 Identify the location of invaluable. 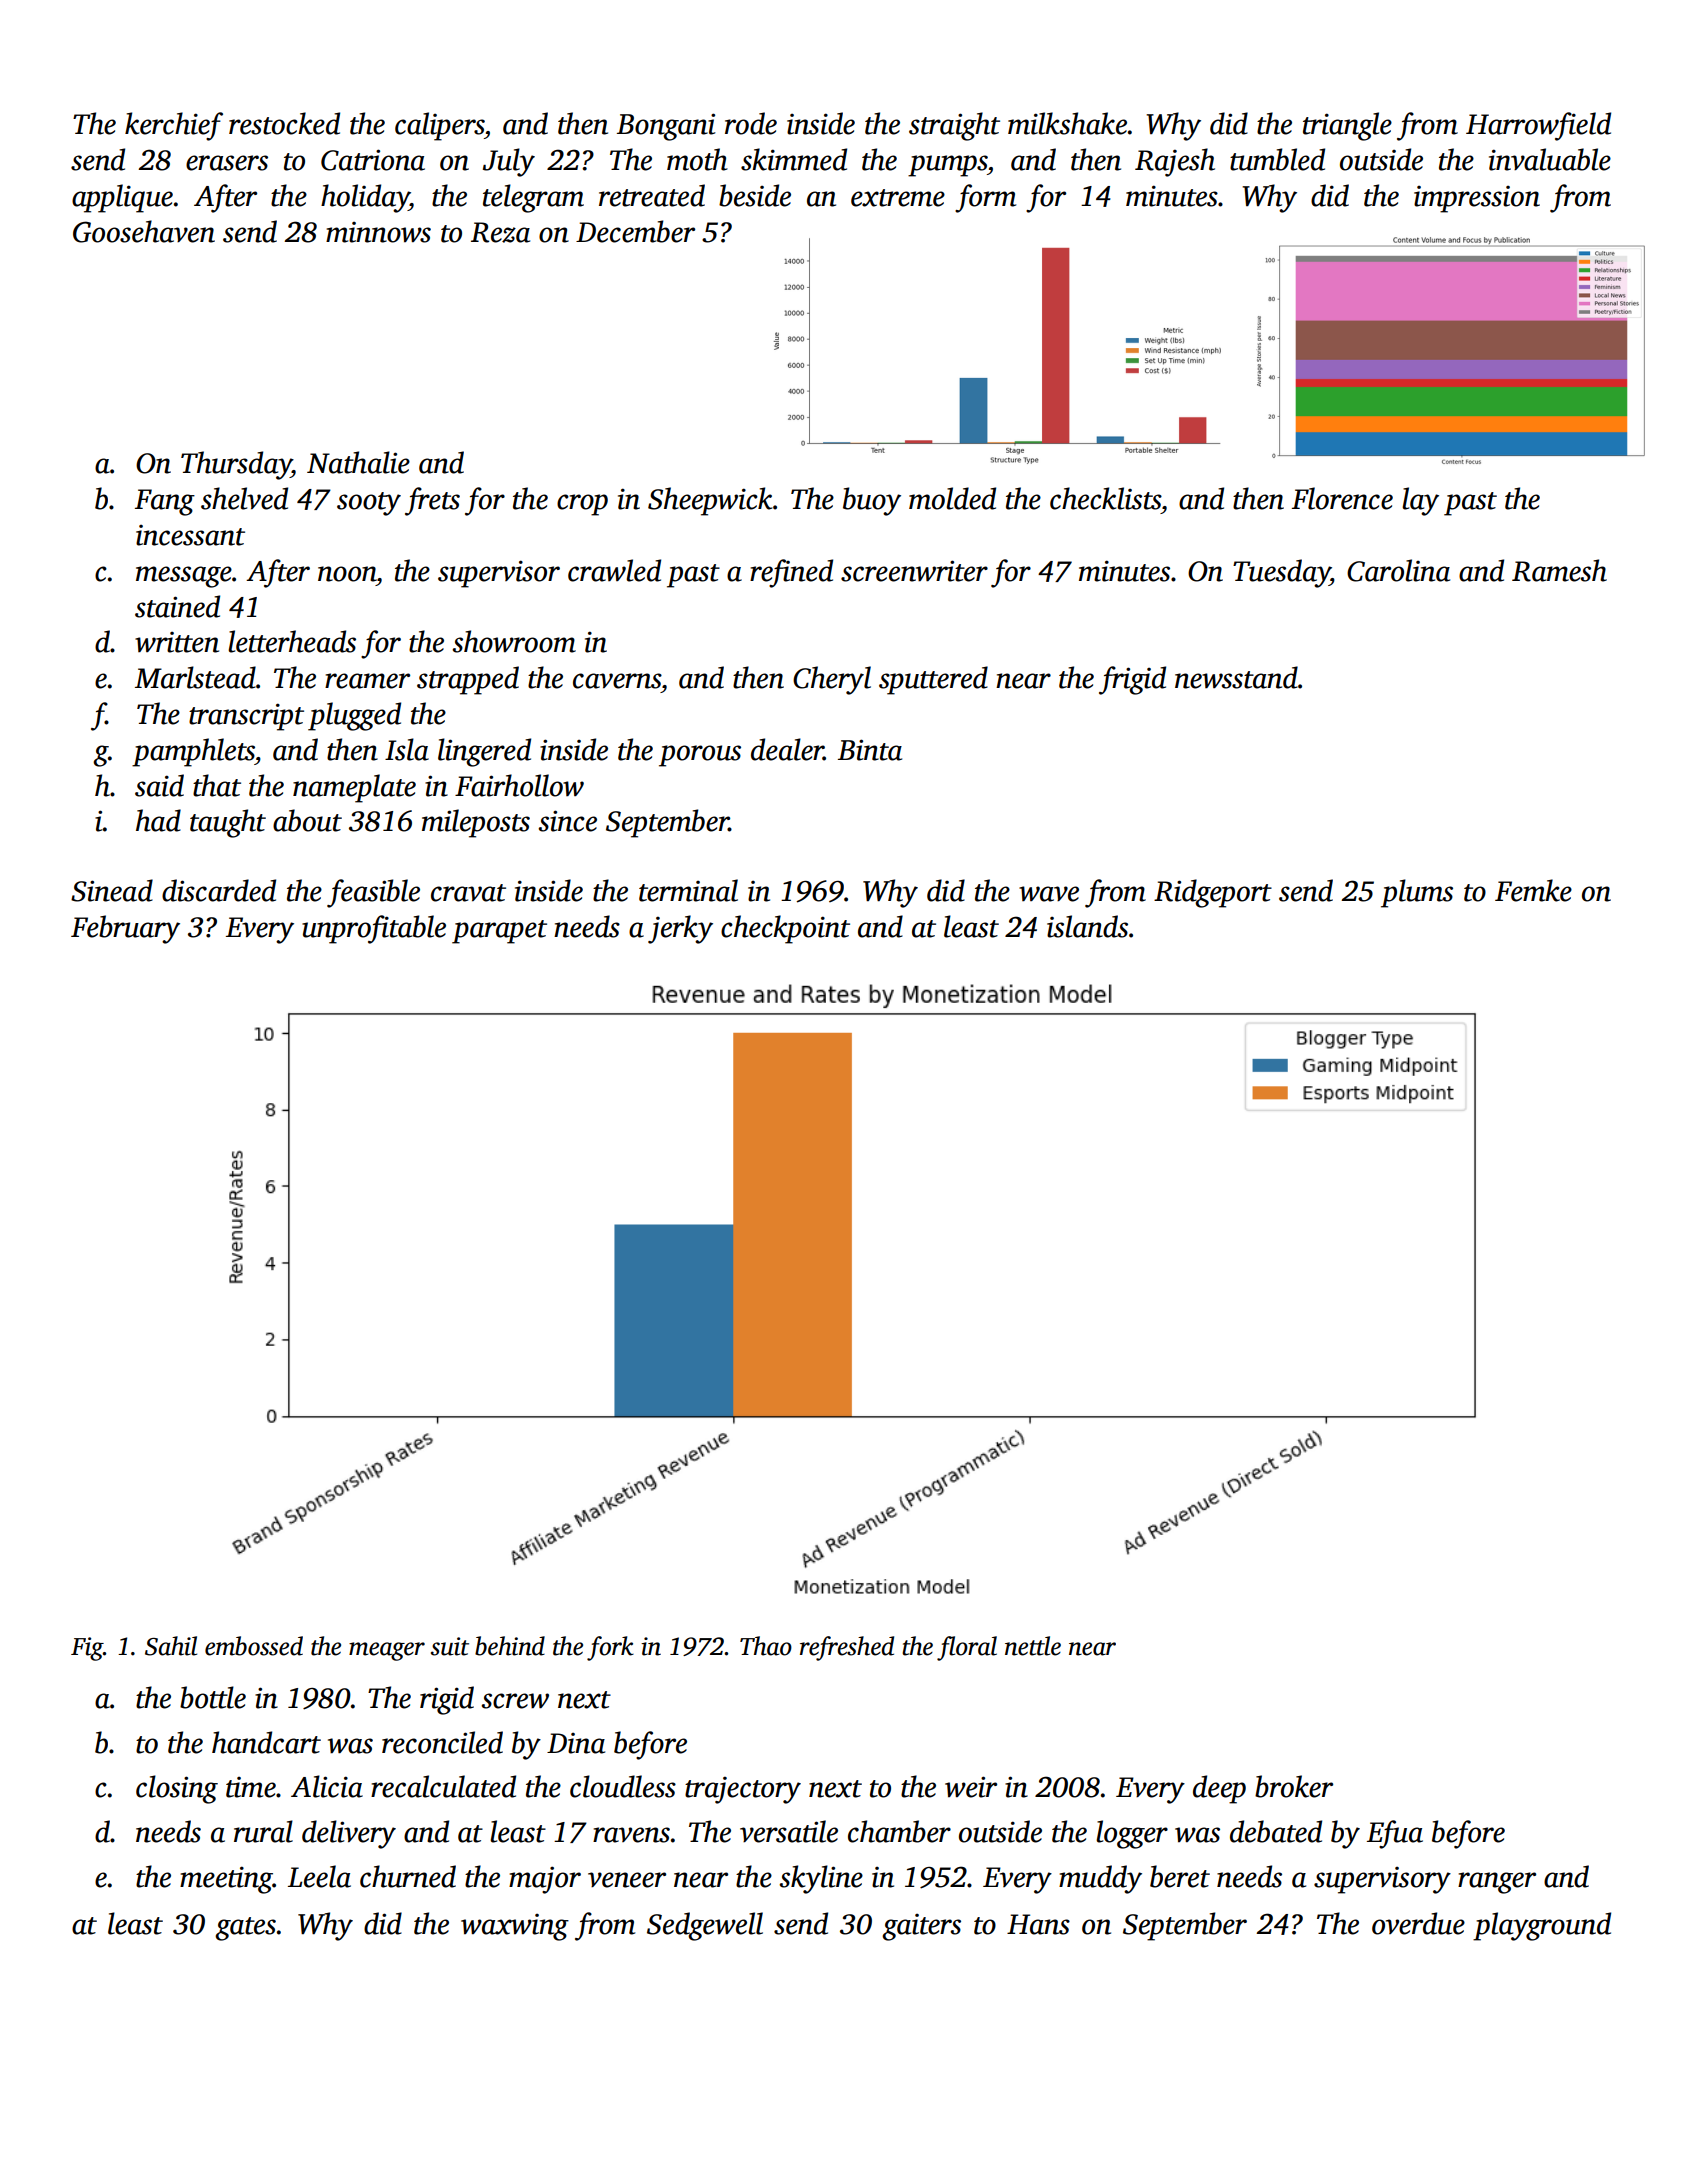
(1550, 159).
